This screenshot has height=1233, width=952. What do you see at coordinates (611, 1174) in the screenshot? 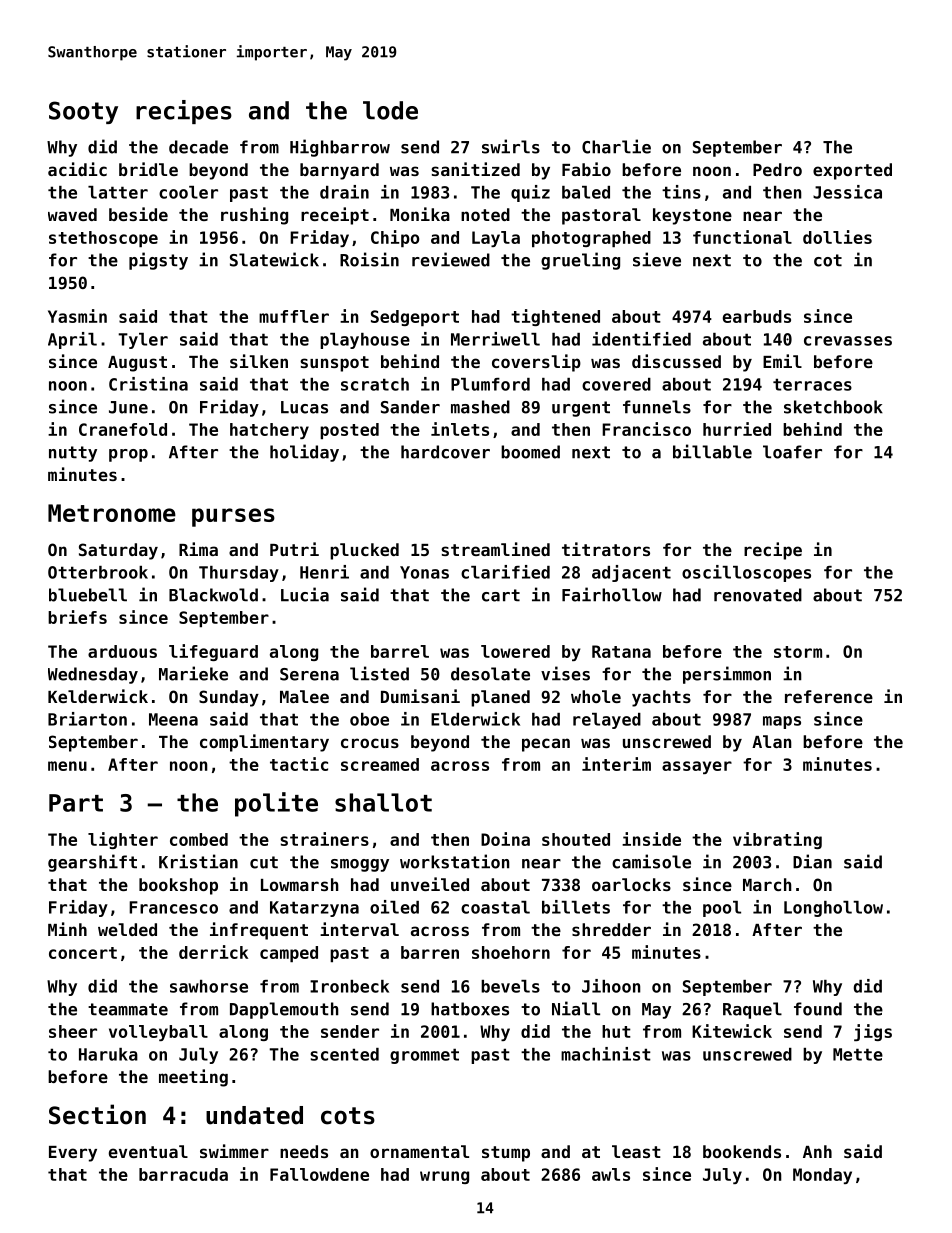
I see `awls` at bounding box center [611, 1174].
